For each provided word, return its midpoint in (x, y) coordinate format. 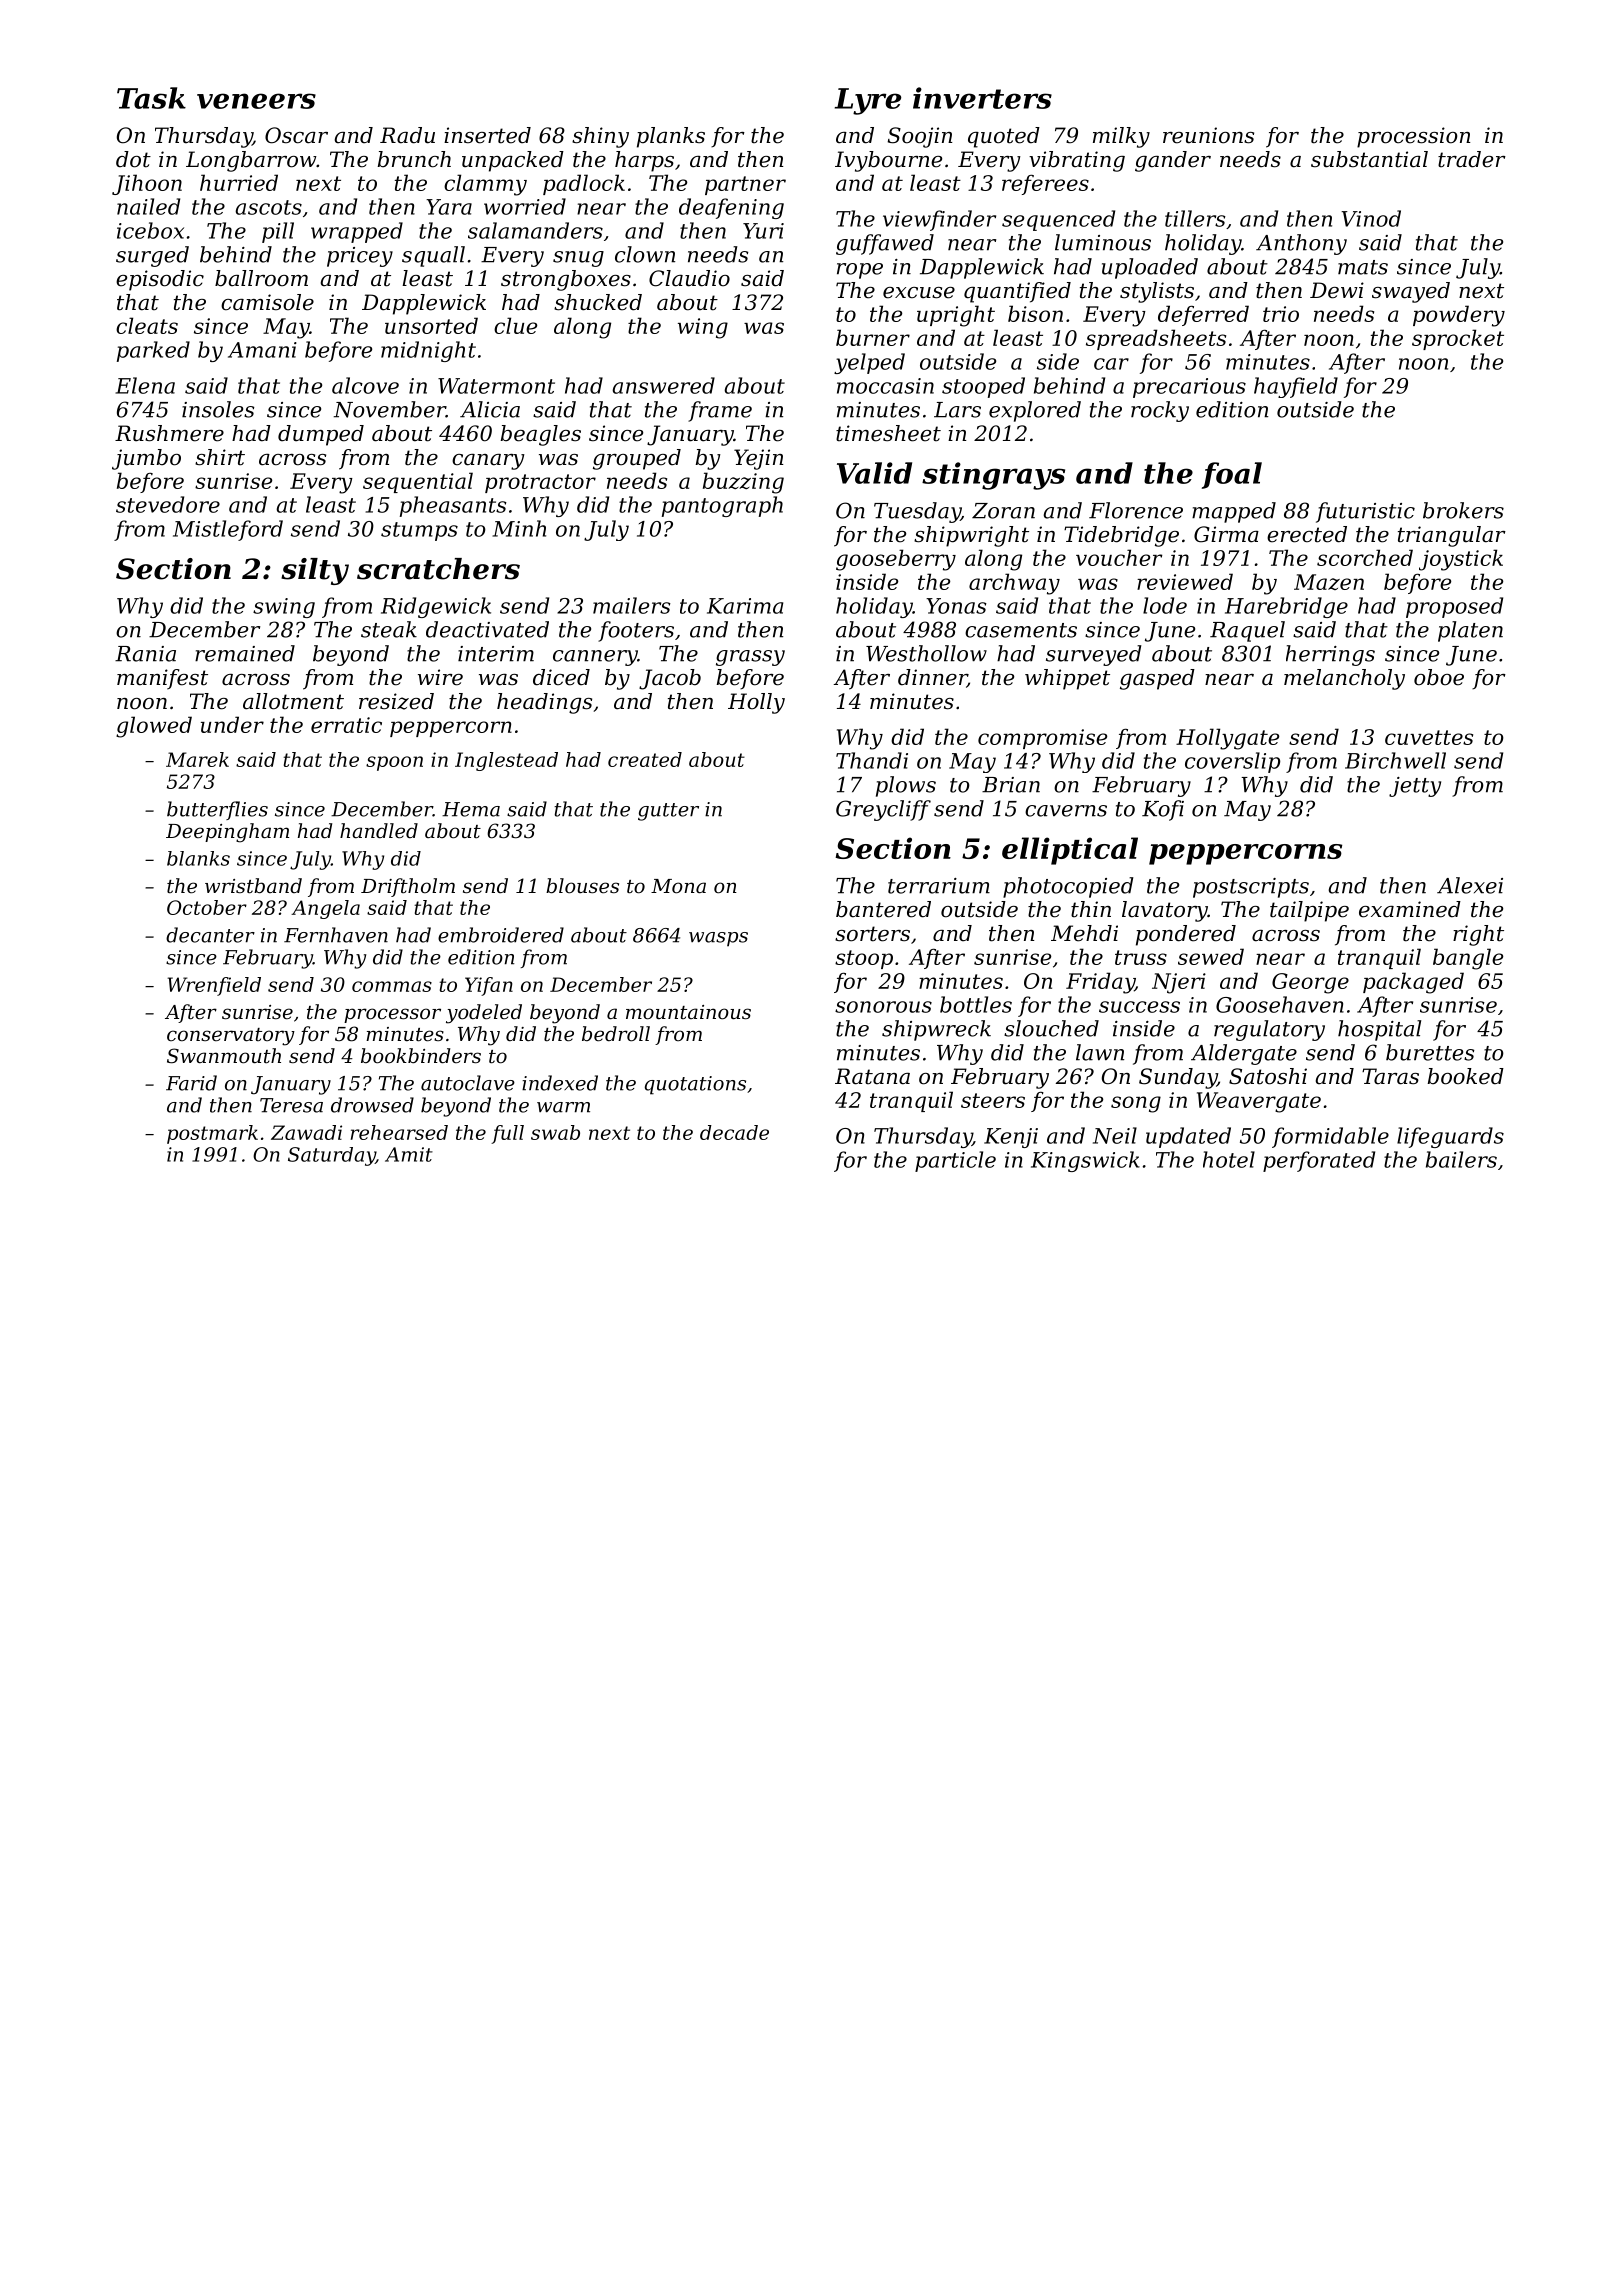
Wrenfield (214, 986)
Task (151, 98)
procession (1413, 137)
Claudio (689, 278)
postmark (212, 1134)
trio (1281, 314)
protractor (540, 483)
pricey (360, 257)
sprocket (1458, 339)
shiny (600, 137)
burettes (1430, 1052)
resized (396, 701)
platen (1470, 631)
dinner (932, 678)
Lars (957, 410)
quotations (695, 1085)
